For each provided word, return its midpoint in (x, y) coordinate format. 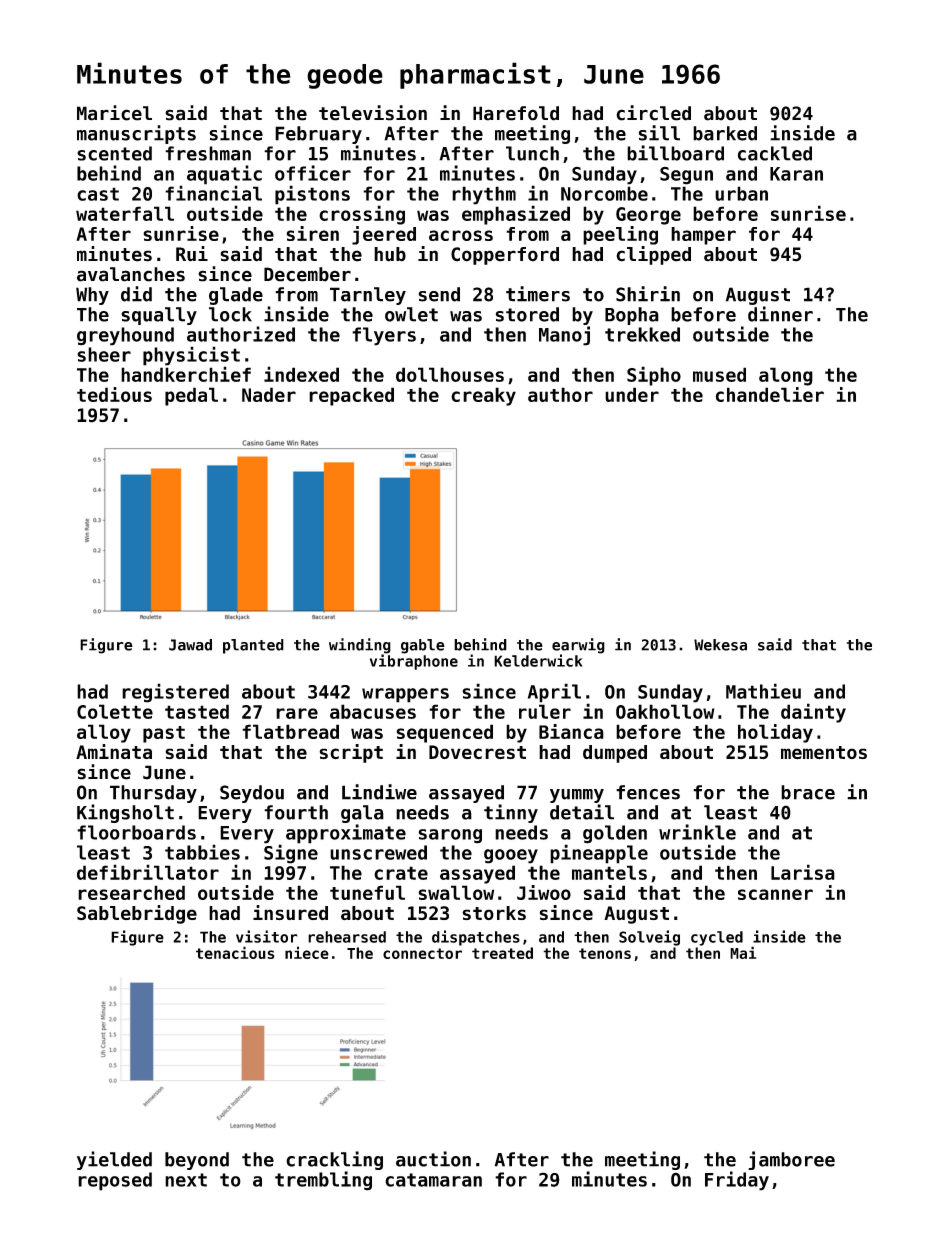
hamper (703, 236)
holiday (775, 733)
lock (230, 314)
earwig (578, 646)
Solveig (649, 938)
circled (653, 113)
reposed (115, 1181)
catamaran (433, 1180)
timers (538, 294)
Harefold (516, 113)
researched (131, 892)
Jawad (190, 645)
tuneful (367, 892)
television (373, 113)
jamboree (791, 1160)
